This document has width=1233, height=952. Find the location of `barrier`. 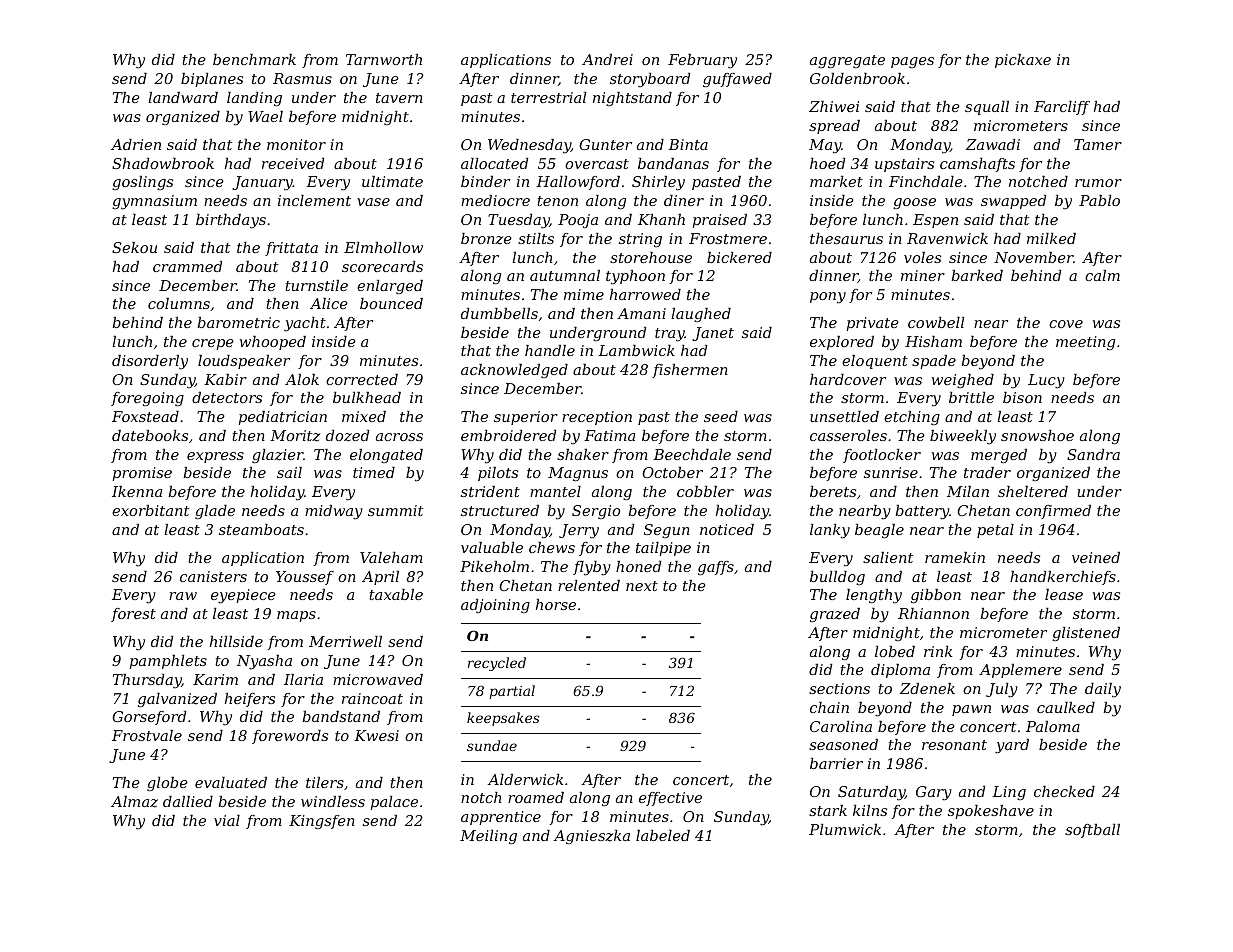

barrier is located at coordinates (836, 763).
